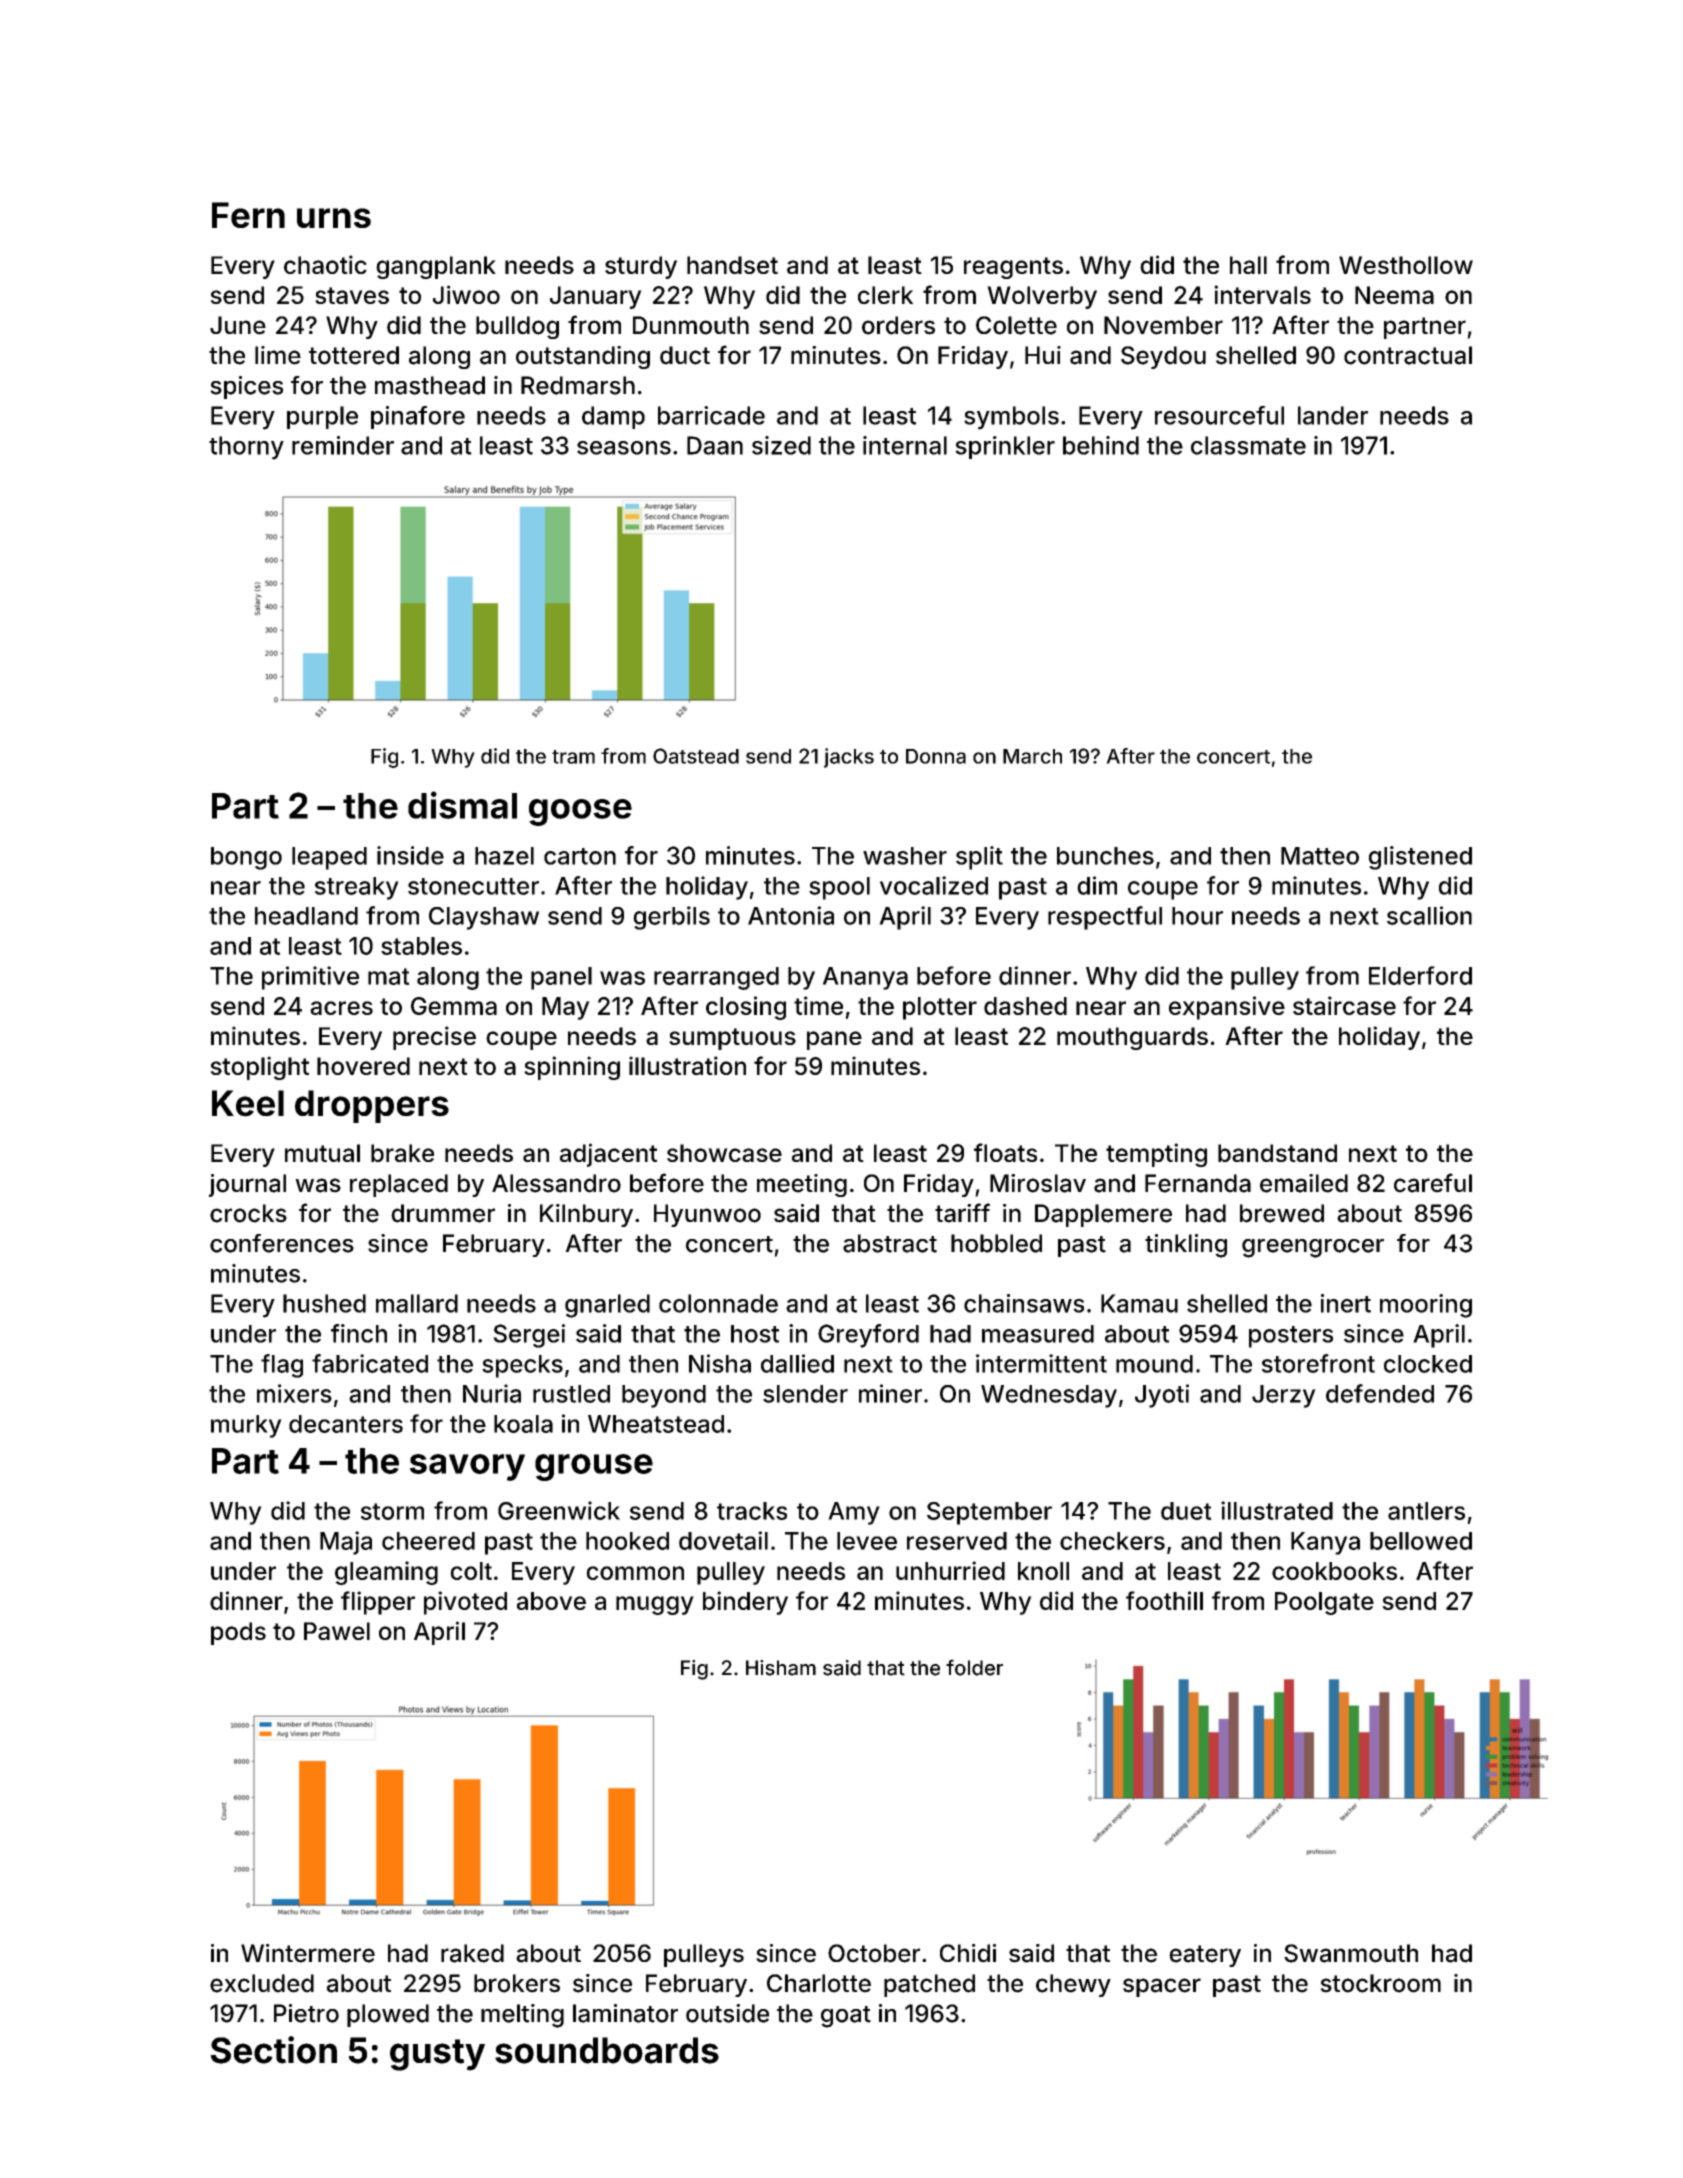 Image resolution: width=1683 pixels, height=2178 pixels. I want to click on posters, so click(1291, 1337).
